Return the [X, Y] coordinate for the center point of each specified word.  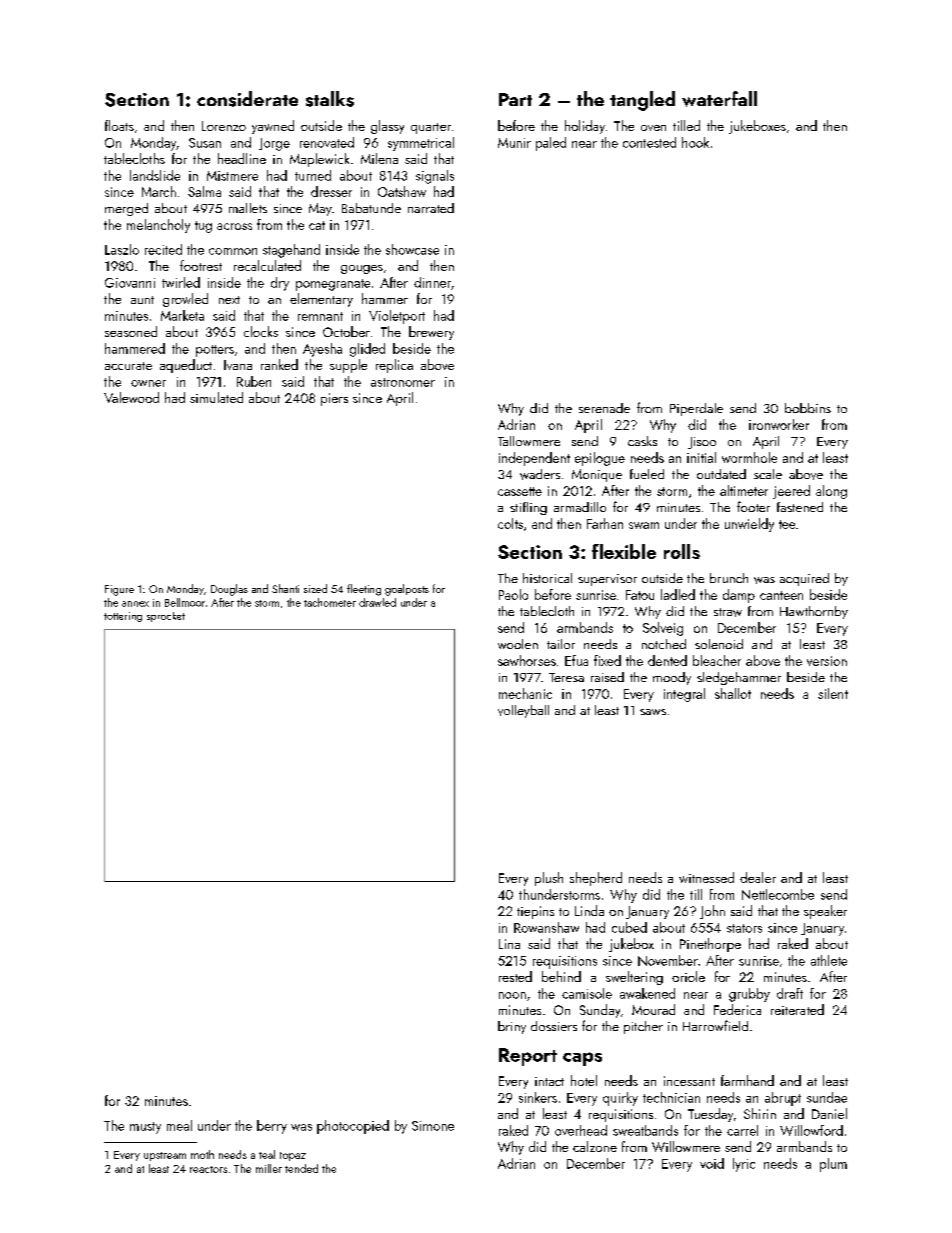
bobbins [808, 408]
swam [644, 525]
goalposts [407, 590]
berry [272, 1127]
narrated [431, 208]
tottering [123, 617]
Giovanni [130, 283]
